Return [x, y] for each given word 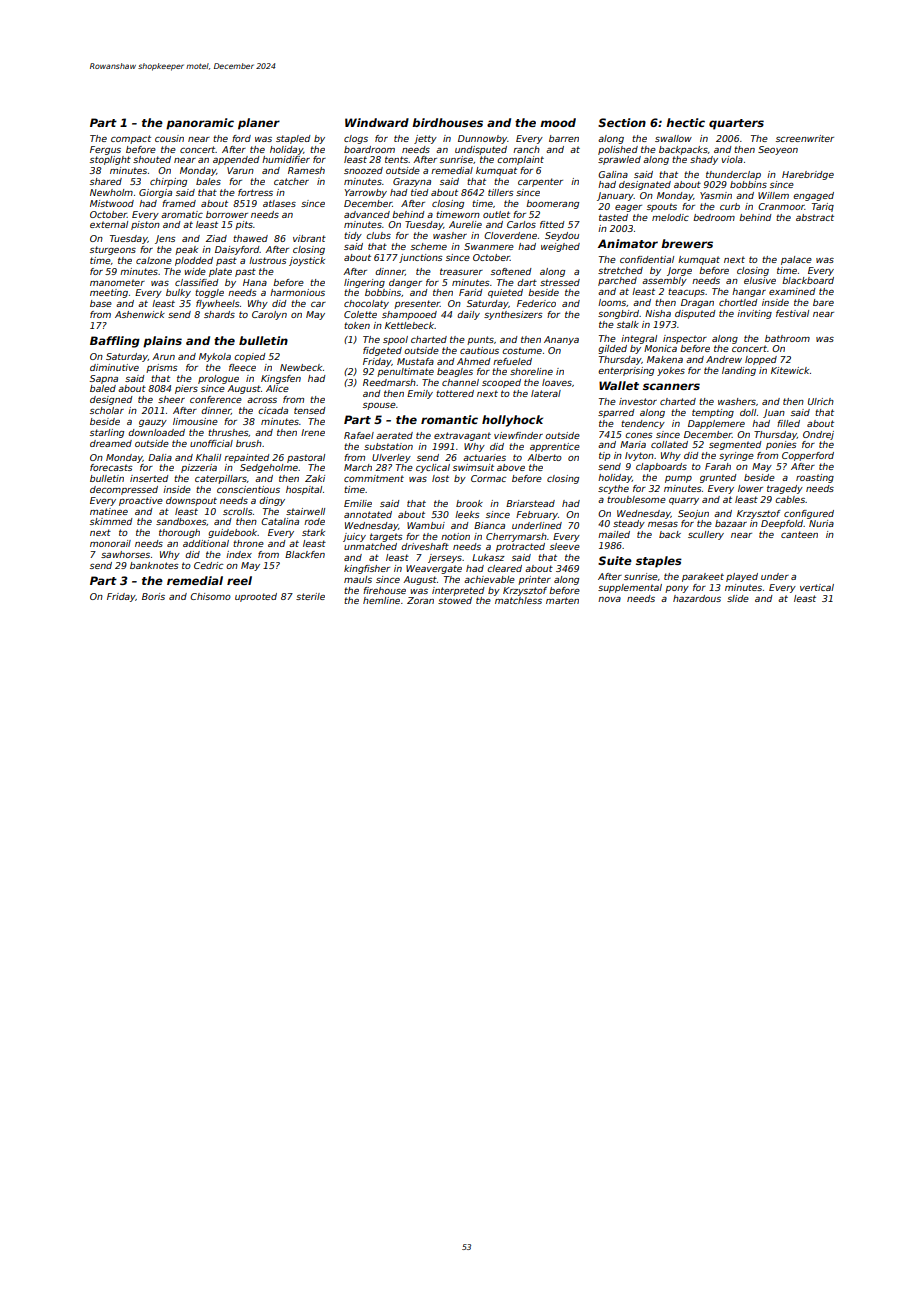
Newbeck [301, 367]
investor [638, 401]
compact [131, 139]
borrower [227, 214]
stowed [455, 600]
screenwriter [805, 138]
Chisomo [210, 596]
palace [796, 260]
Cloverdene [510, 235]
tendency [643, 424]
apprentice [555, 447]
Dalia [160, 457]
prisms [161, 368]
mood [558, 122]
